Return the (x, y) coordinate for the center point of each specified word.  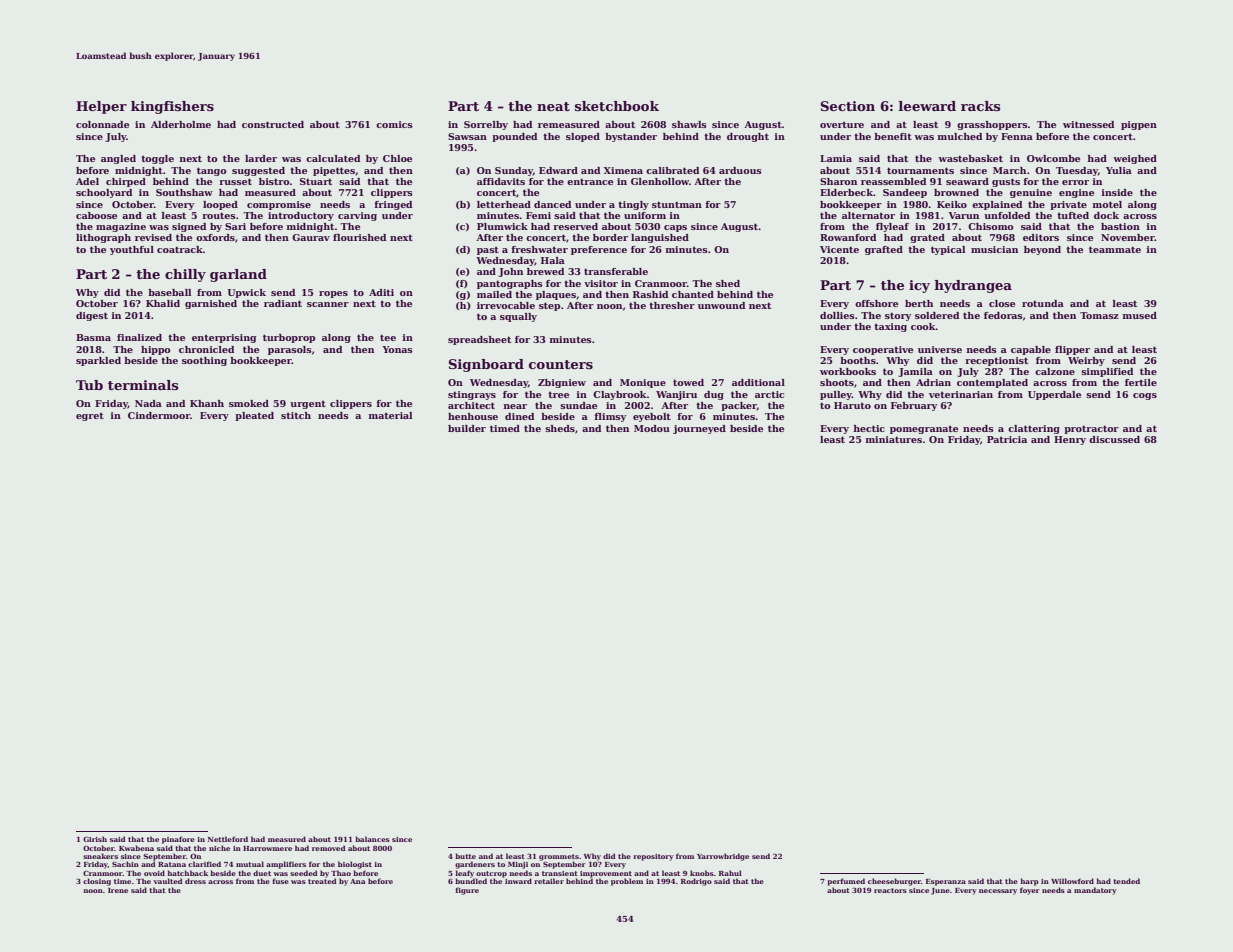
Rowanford (848, 237)
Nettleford (228, 839)
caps (675, 228)
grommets (559, 857)
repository (653, 857)
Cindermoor (159, 415)
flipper (1072, 350)
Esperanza (946, 882)
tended (1126, 881)
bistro (274, 181)
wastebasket (970, 158)
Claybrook (620, 395)
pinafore (178, 840)
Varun (963, 215)
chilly (185, 275)
